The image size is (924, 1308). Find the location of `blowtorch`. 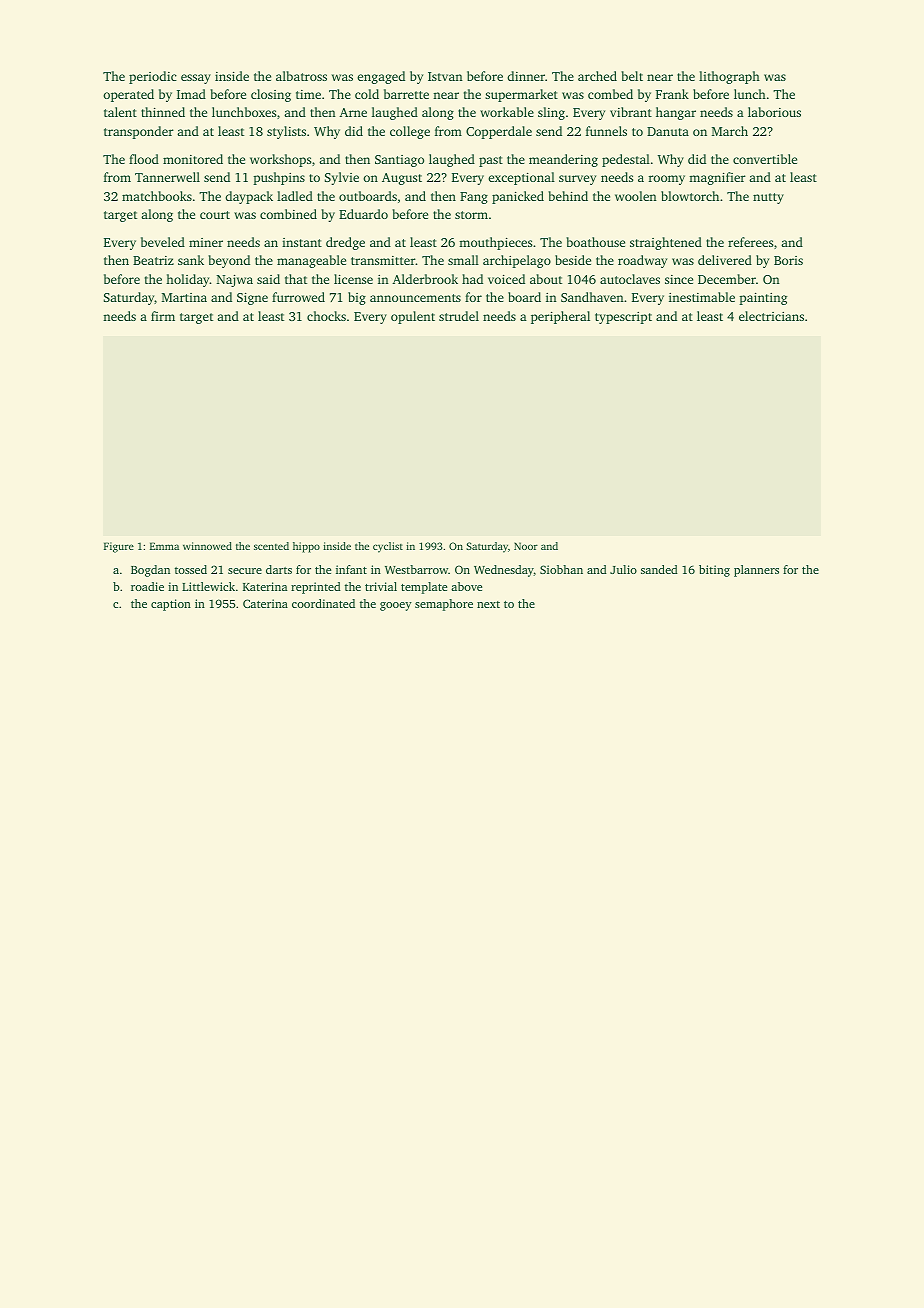

blowtorch is located at coordinates (690, 196).
